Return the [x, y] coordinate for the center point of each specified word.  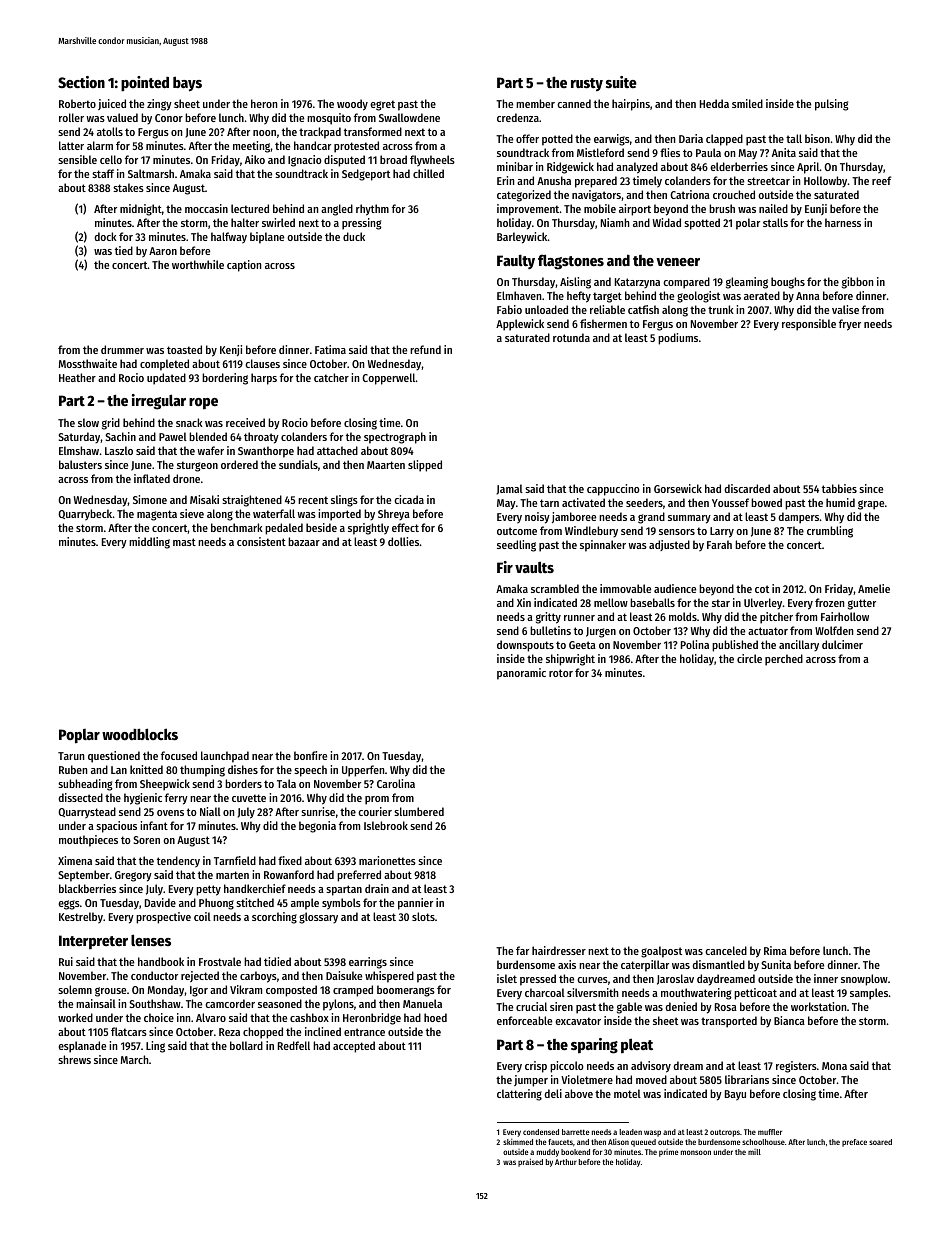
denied [681, 1006]
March [134, 1059]
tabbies [839, 488]
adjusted [669, 545]
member [535, 103]
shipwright [570, 660]
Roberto [77, 103]
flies [670, 152]
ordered [239, 464]
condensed [541, 1132]
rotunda [571, 337]
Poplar [79, 736]
